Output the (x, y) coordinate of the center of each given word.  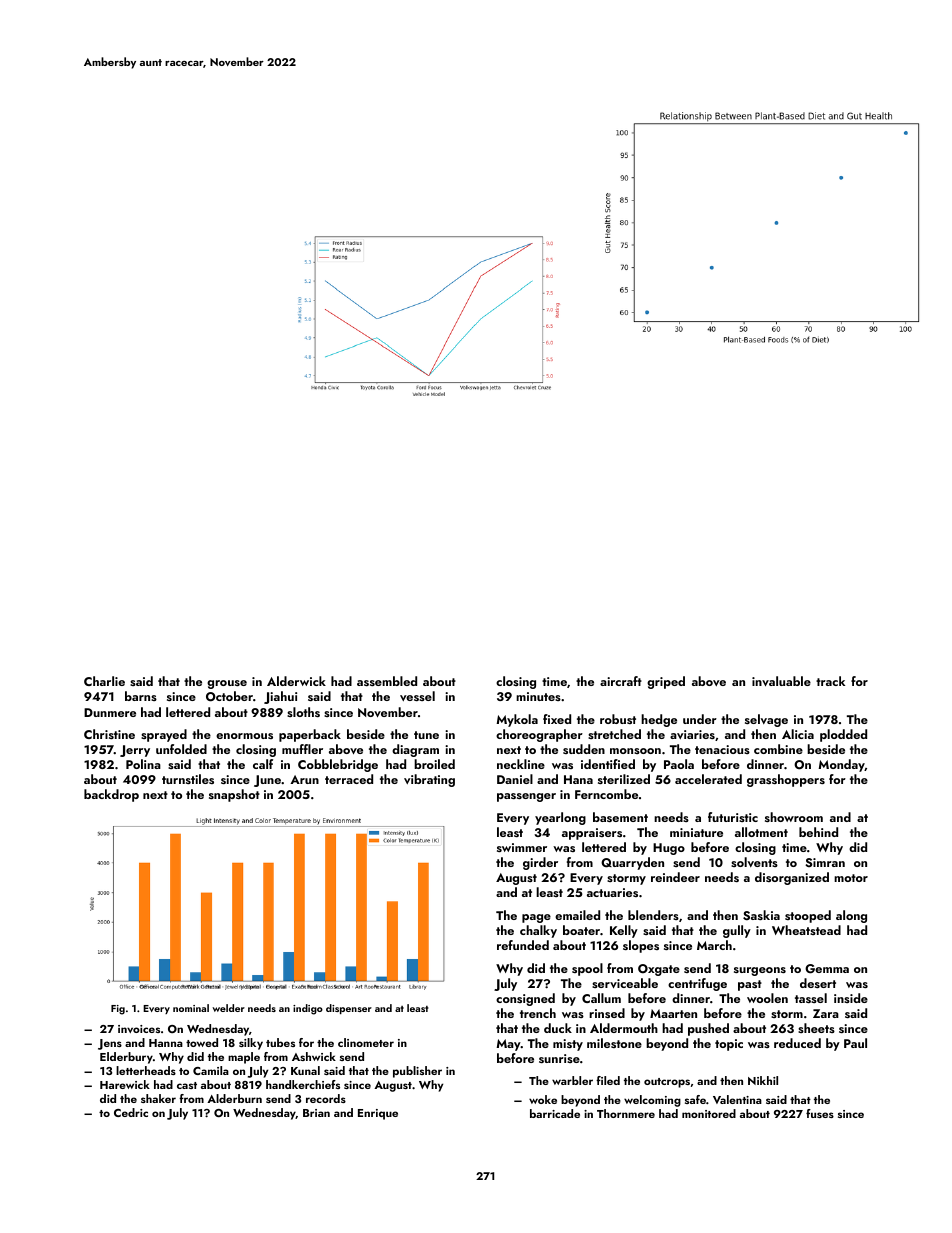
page (536, 918)
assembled (387, 681)
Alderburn (234, 1098)
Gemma (827, 969)
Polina (143, 764)
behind (818, 832)
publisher (417, 1072)
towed (202, 1042)
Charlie (104, 681)
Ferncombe (606, 794)
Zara (826, 1013)
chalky (538, 931)
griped (666, 682)
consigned (525, 999)
